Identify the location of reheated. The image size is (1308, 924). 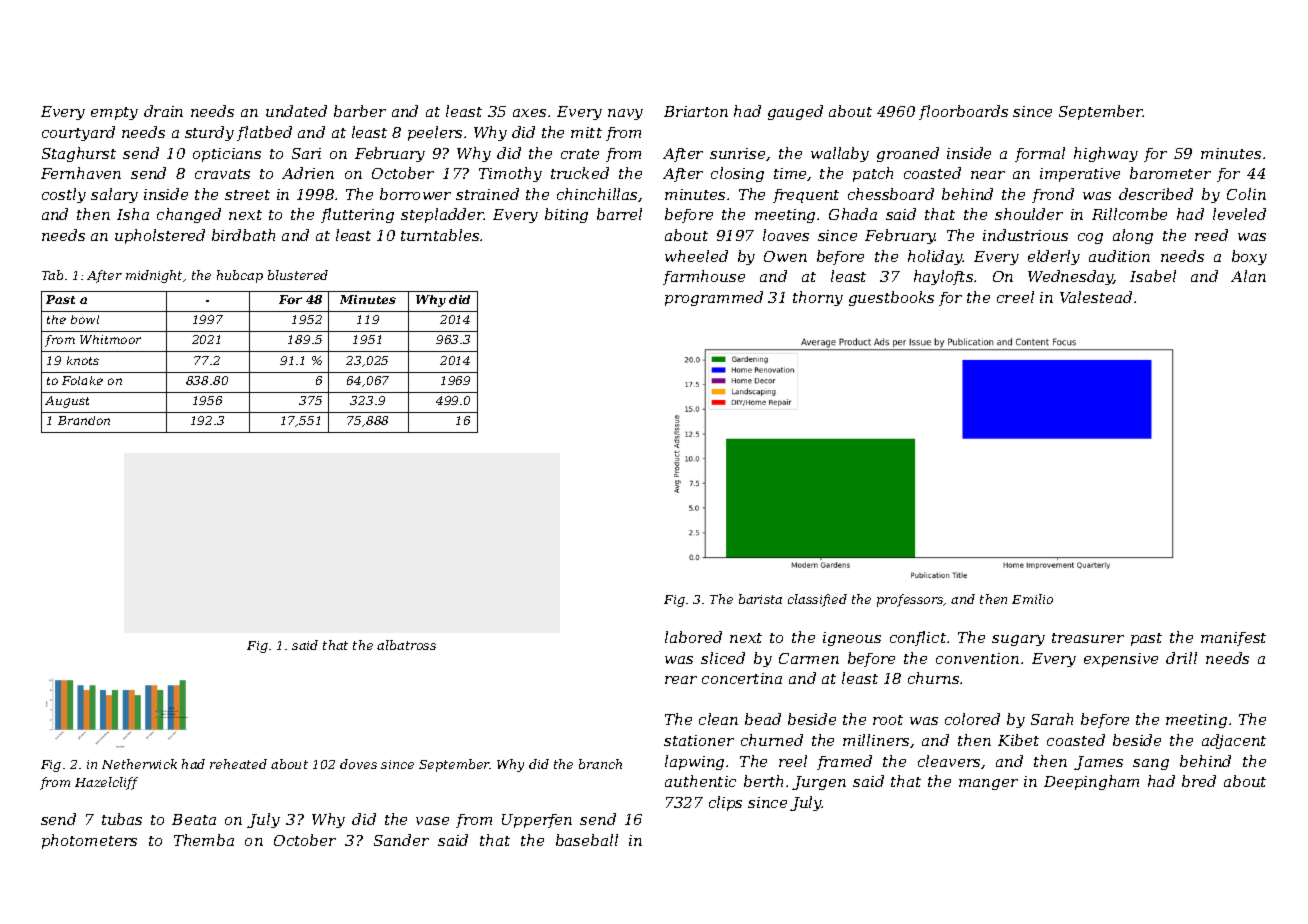
(238, 764).
